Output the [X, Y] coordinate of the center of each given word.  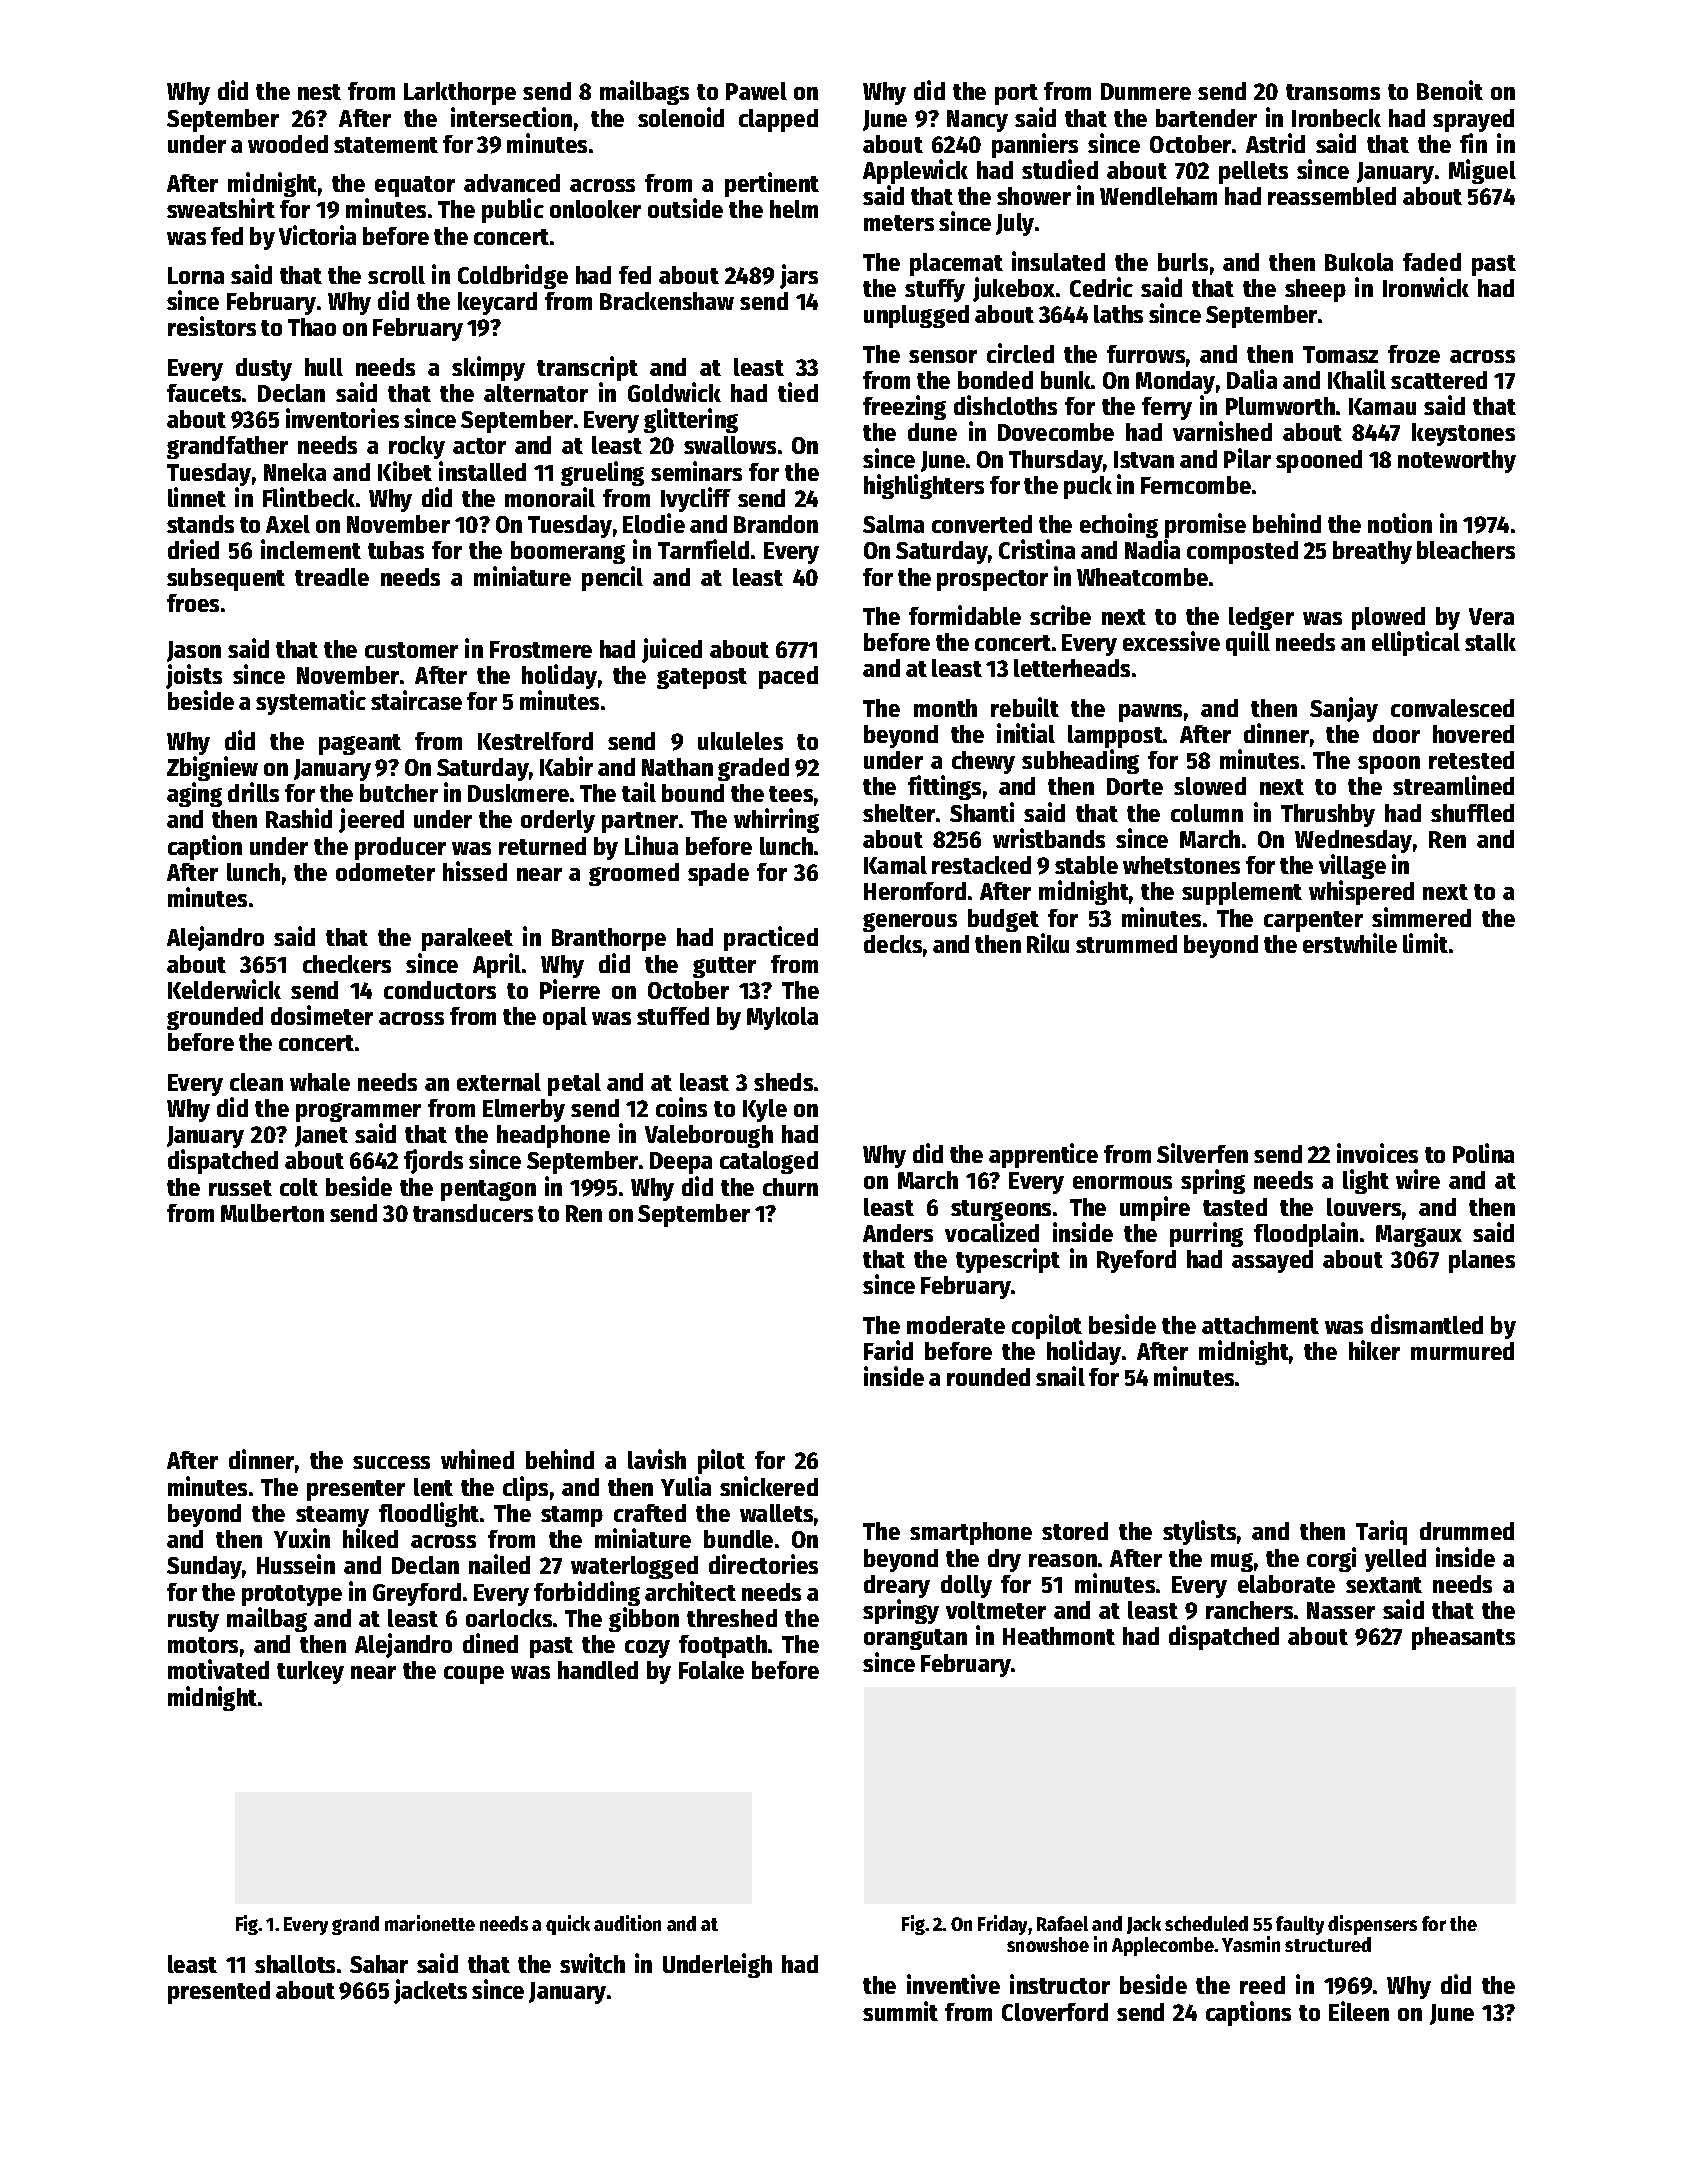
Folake [711, 1670]
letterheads [1072, 668]
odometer [385, 872]
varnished [1222, 431]
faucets [204, 393]
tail [639, 792]
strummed [1126, 944]
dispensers [1372, 1925]
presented [219, 1992]
